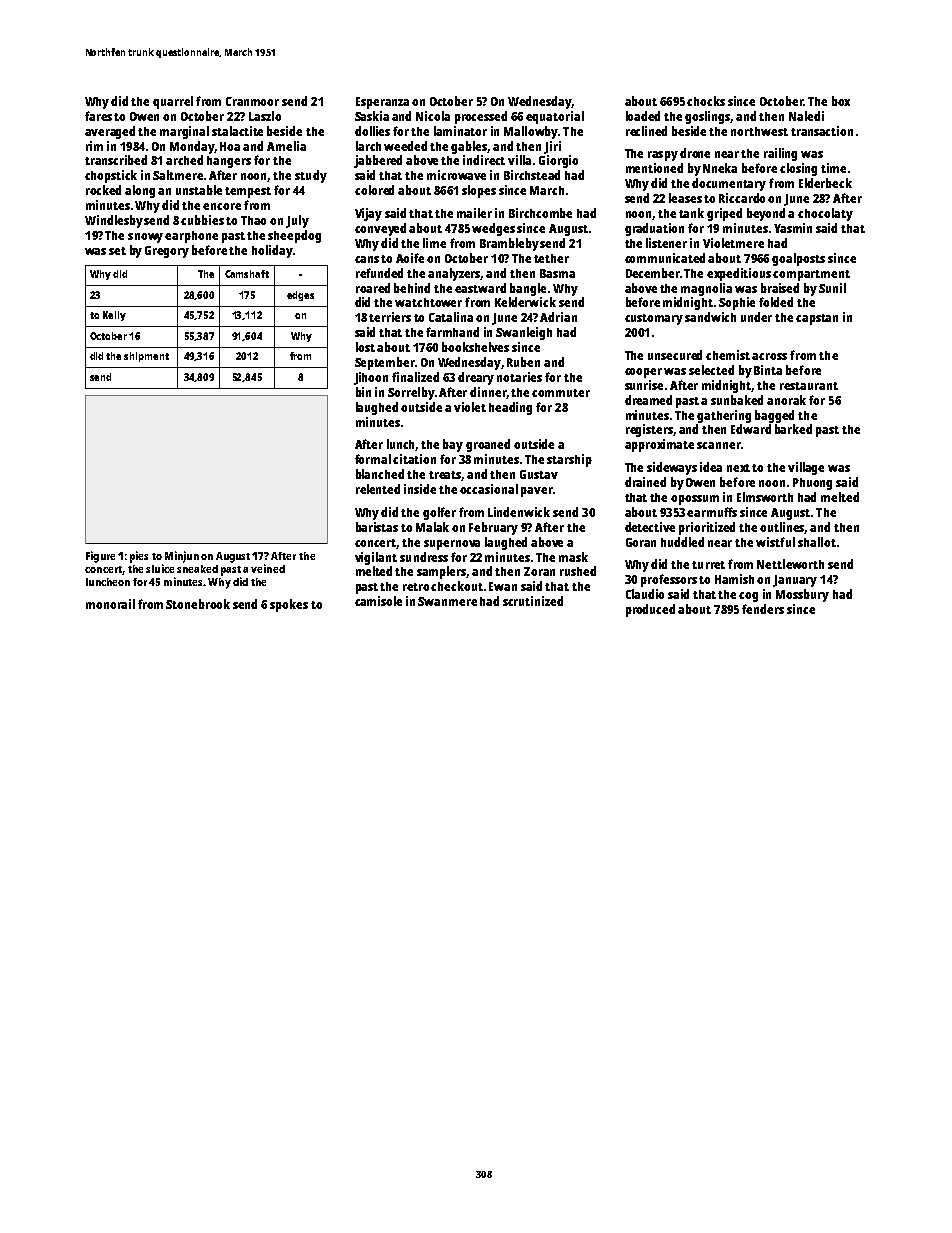  I want to click on produced, so click(650, 610).
